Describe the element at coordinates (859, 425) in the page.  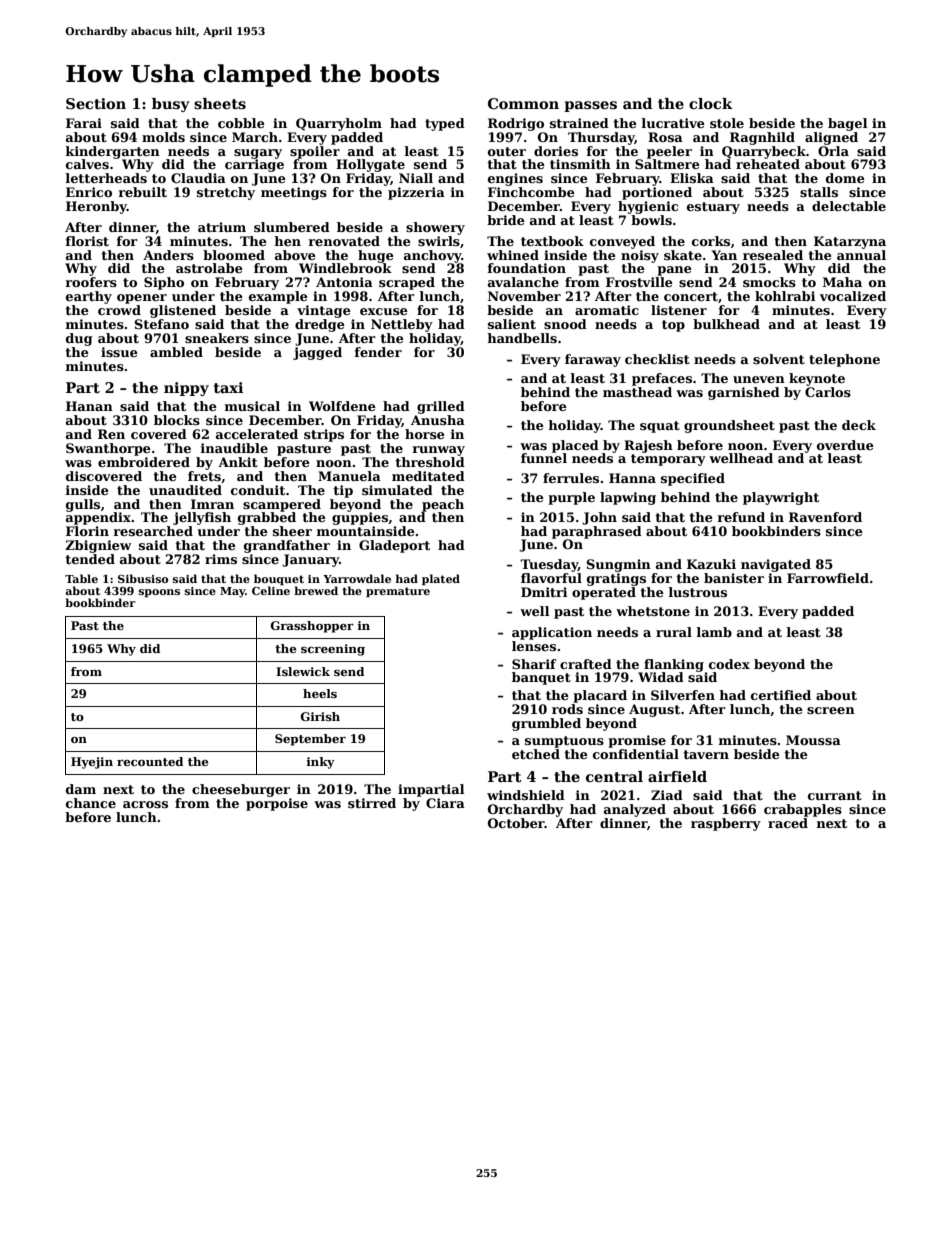
I see `deck` at that location.
